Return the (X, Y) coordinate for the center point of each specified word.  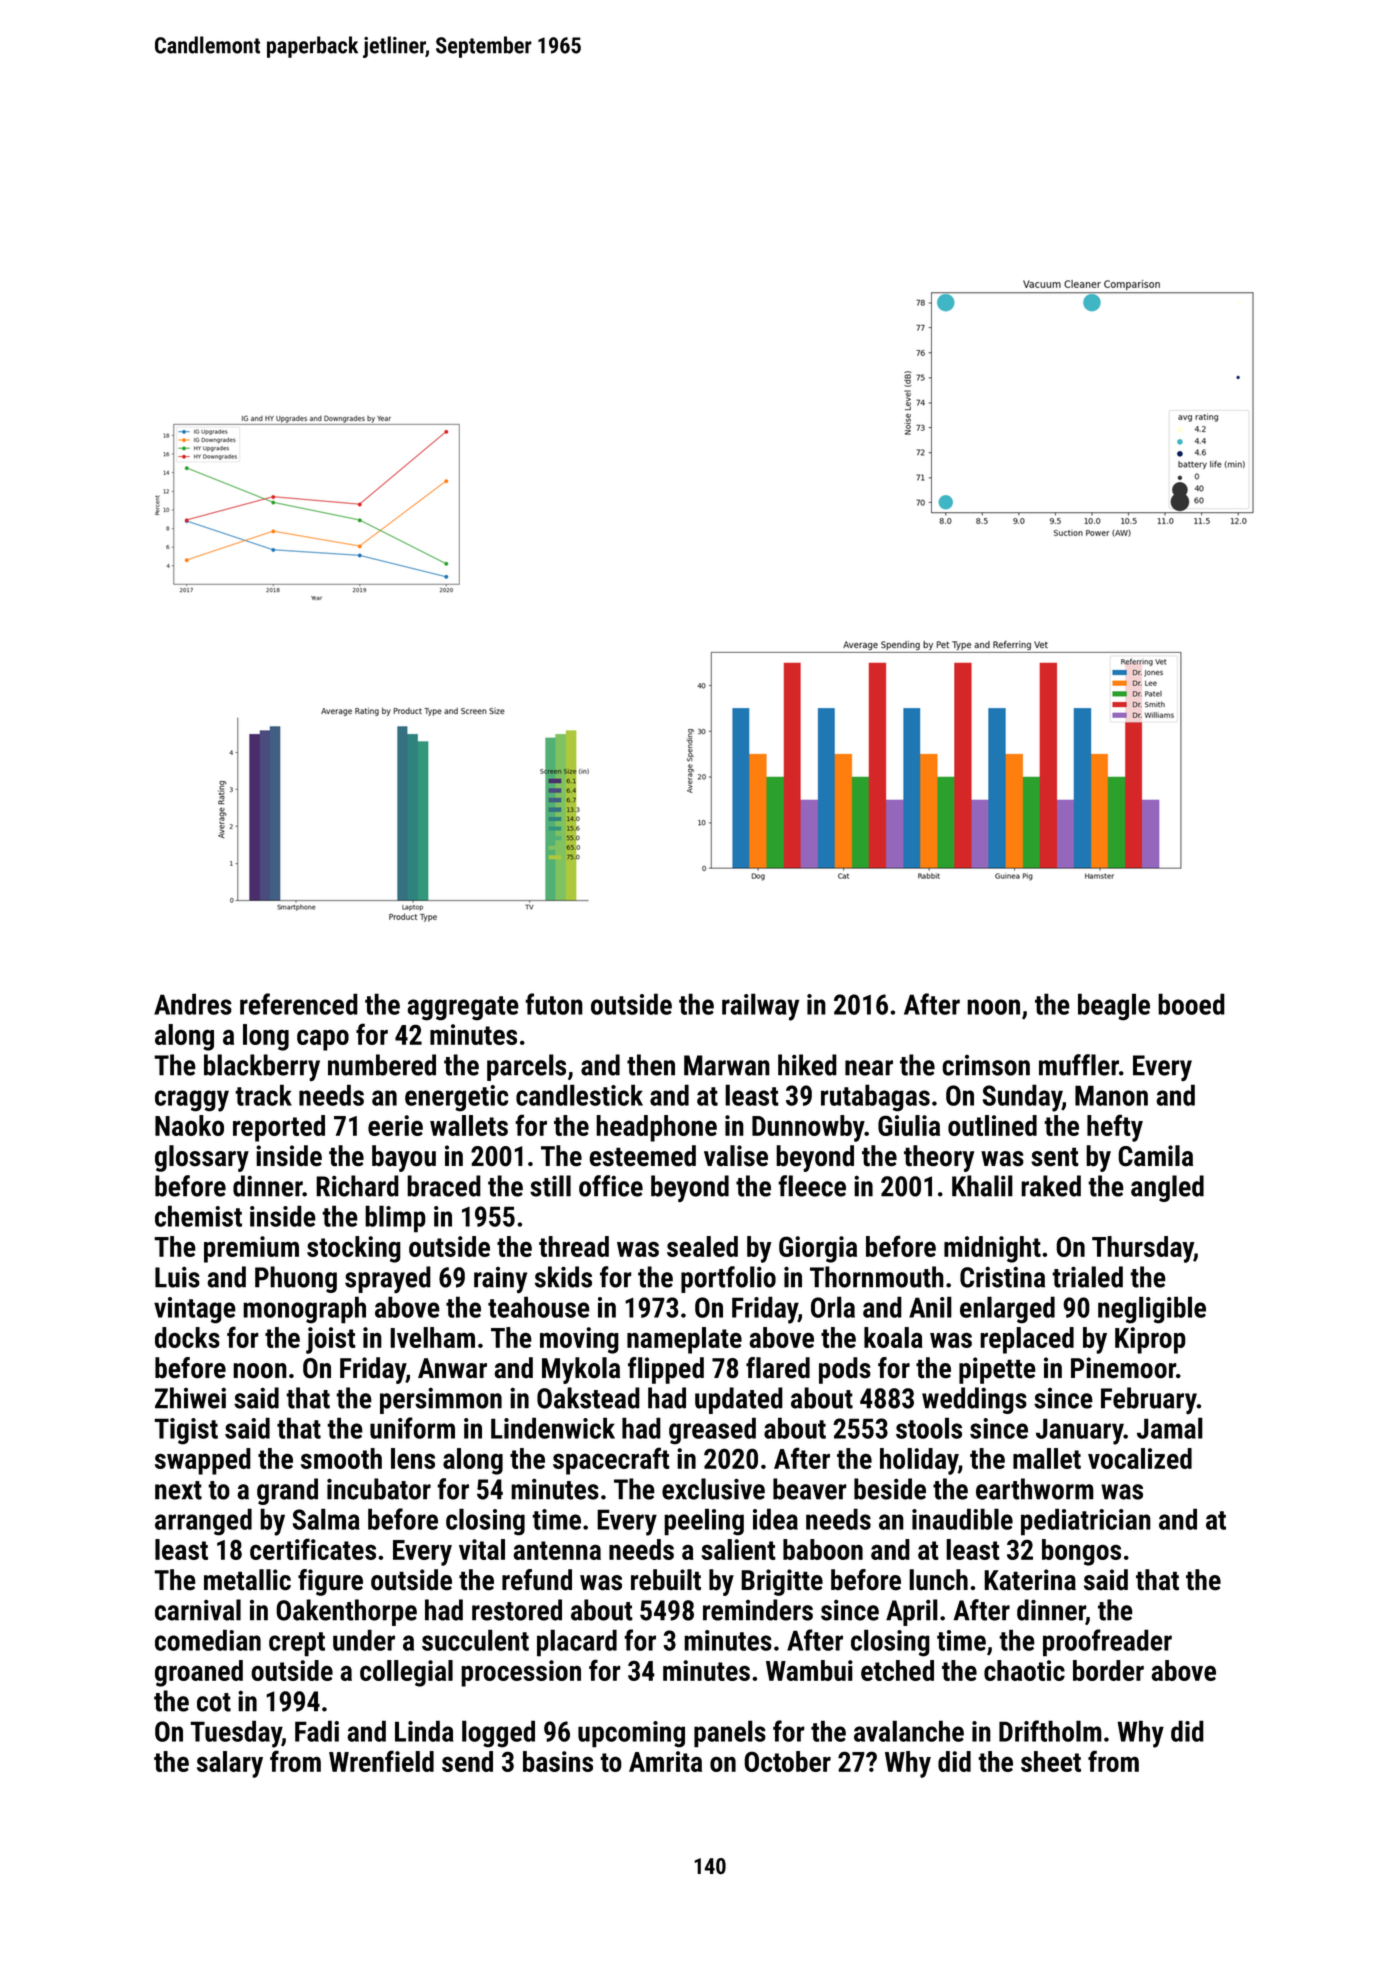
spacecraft (611, 1461)
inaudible (962, 1519)
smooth (341, 1458)
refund (537, 1580)
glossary (202, 1158)
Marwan (727, 1065)
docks (187, 1337)
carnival (198, 1610)
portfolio (728, 1279)
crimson (986, 1065)
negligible (1152, 1310)
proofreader (1107, 1643)
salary (230, 1764)
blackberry (262, 1068)
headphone (656, 1128)
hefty (1115, 1128)
